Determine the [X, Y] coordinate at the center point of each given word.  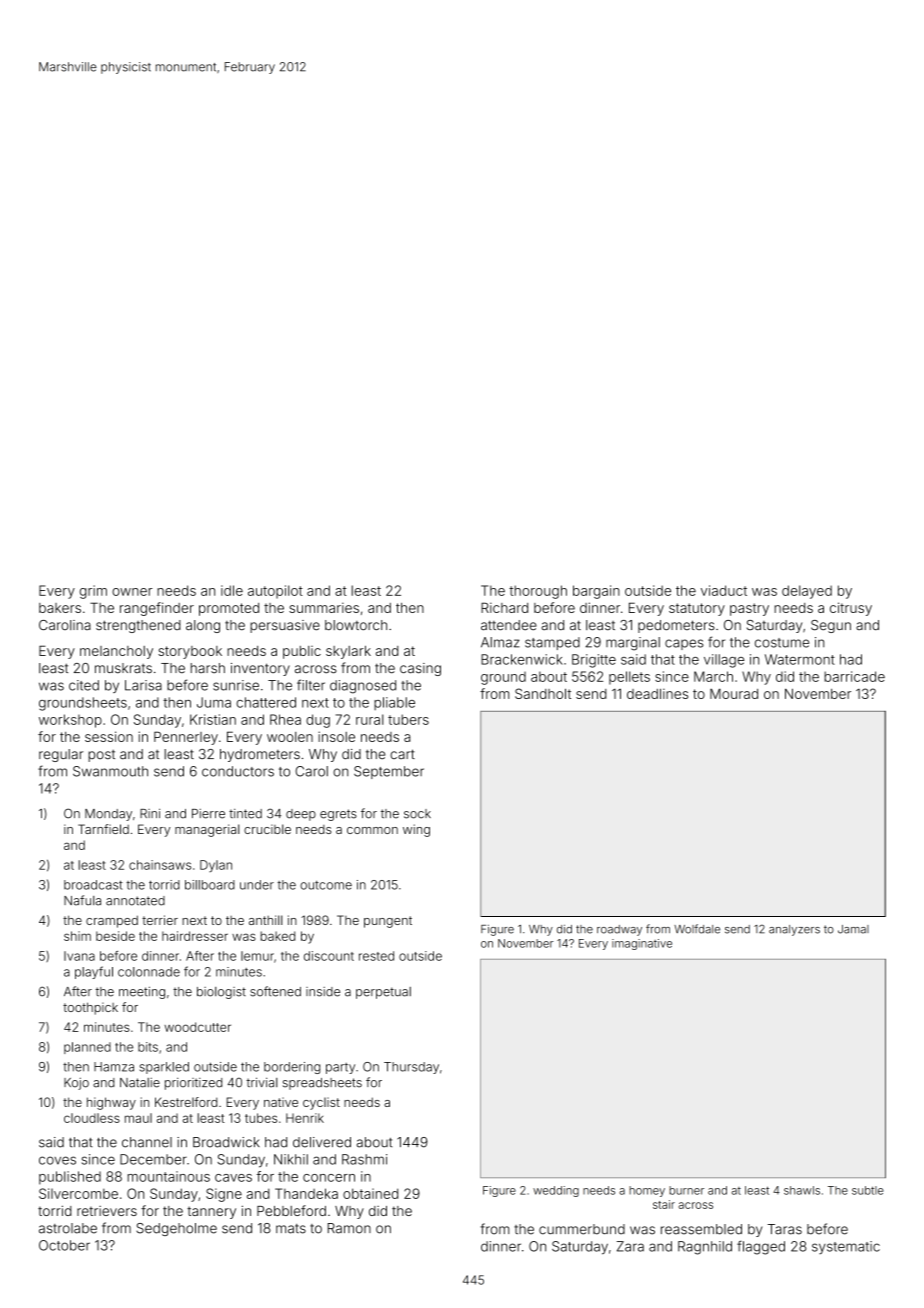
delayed [807, 592]
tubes [261, 1118]
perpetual [383, 993]
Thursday [411, 1068]
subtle [868, 1190]
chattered [266, 702]
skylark [348, 652]
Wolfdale [697, 929]
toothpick [90, 1008]
